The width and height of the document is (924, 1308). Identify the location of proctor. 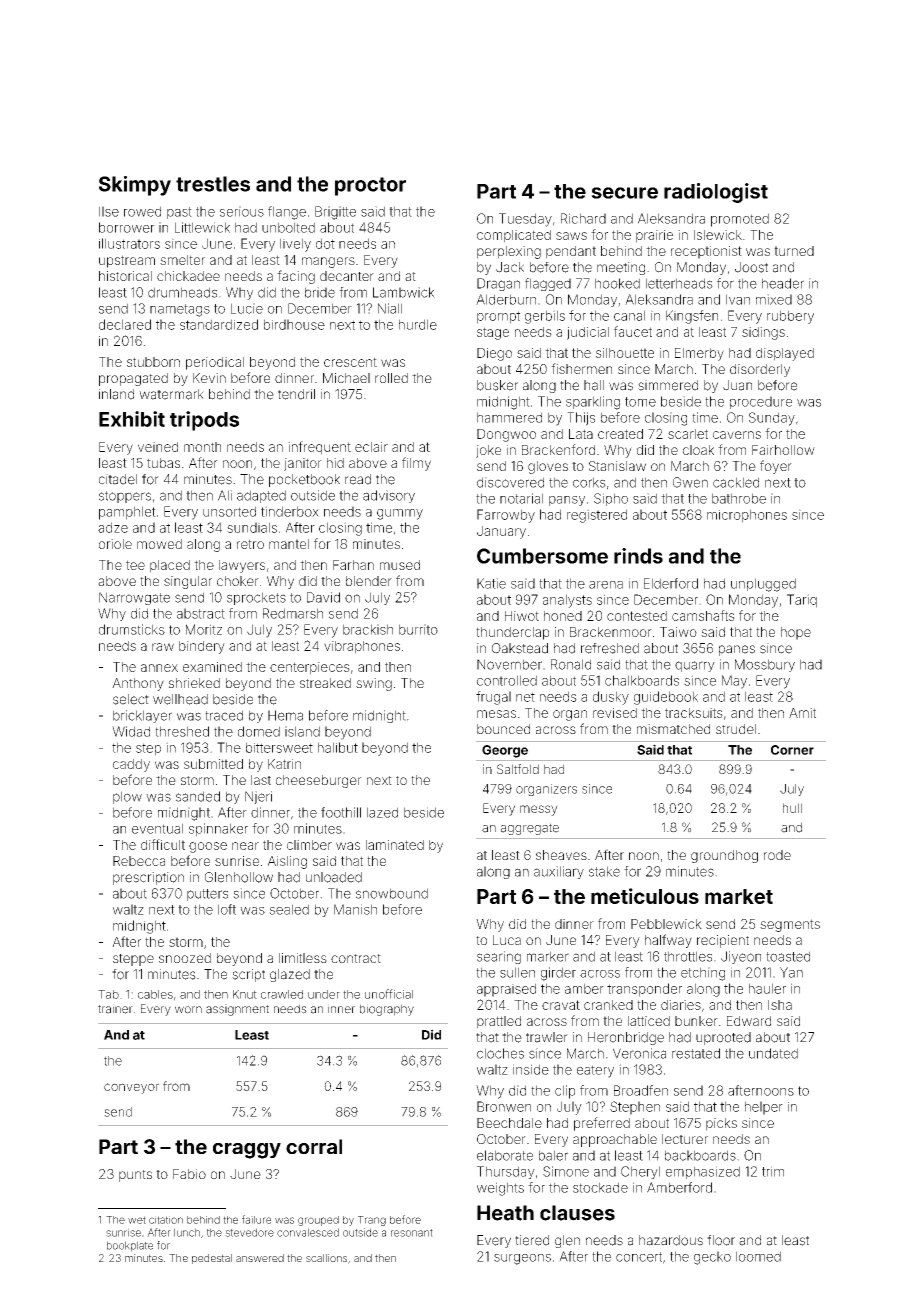
(370, 186).
